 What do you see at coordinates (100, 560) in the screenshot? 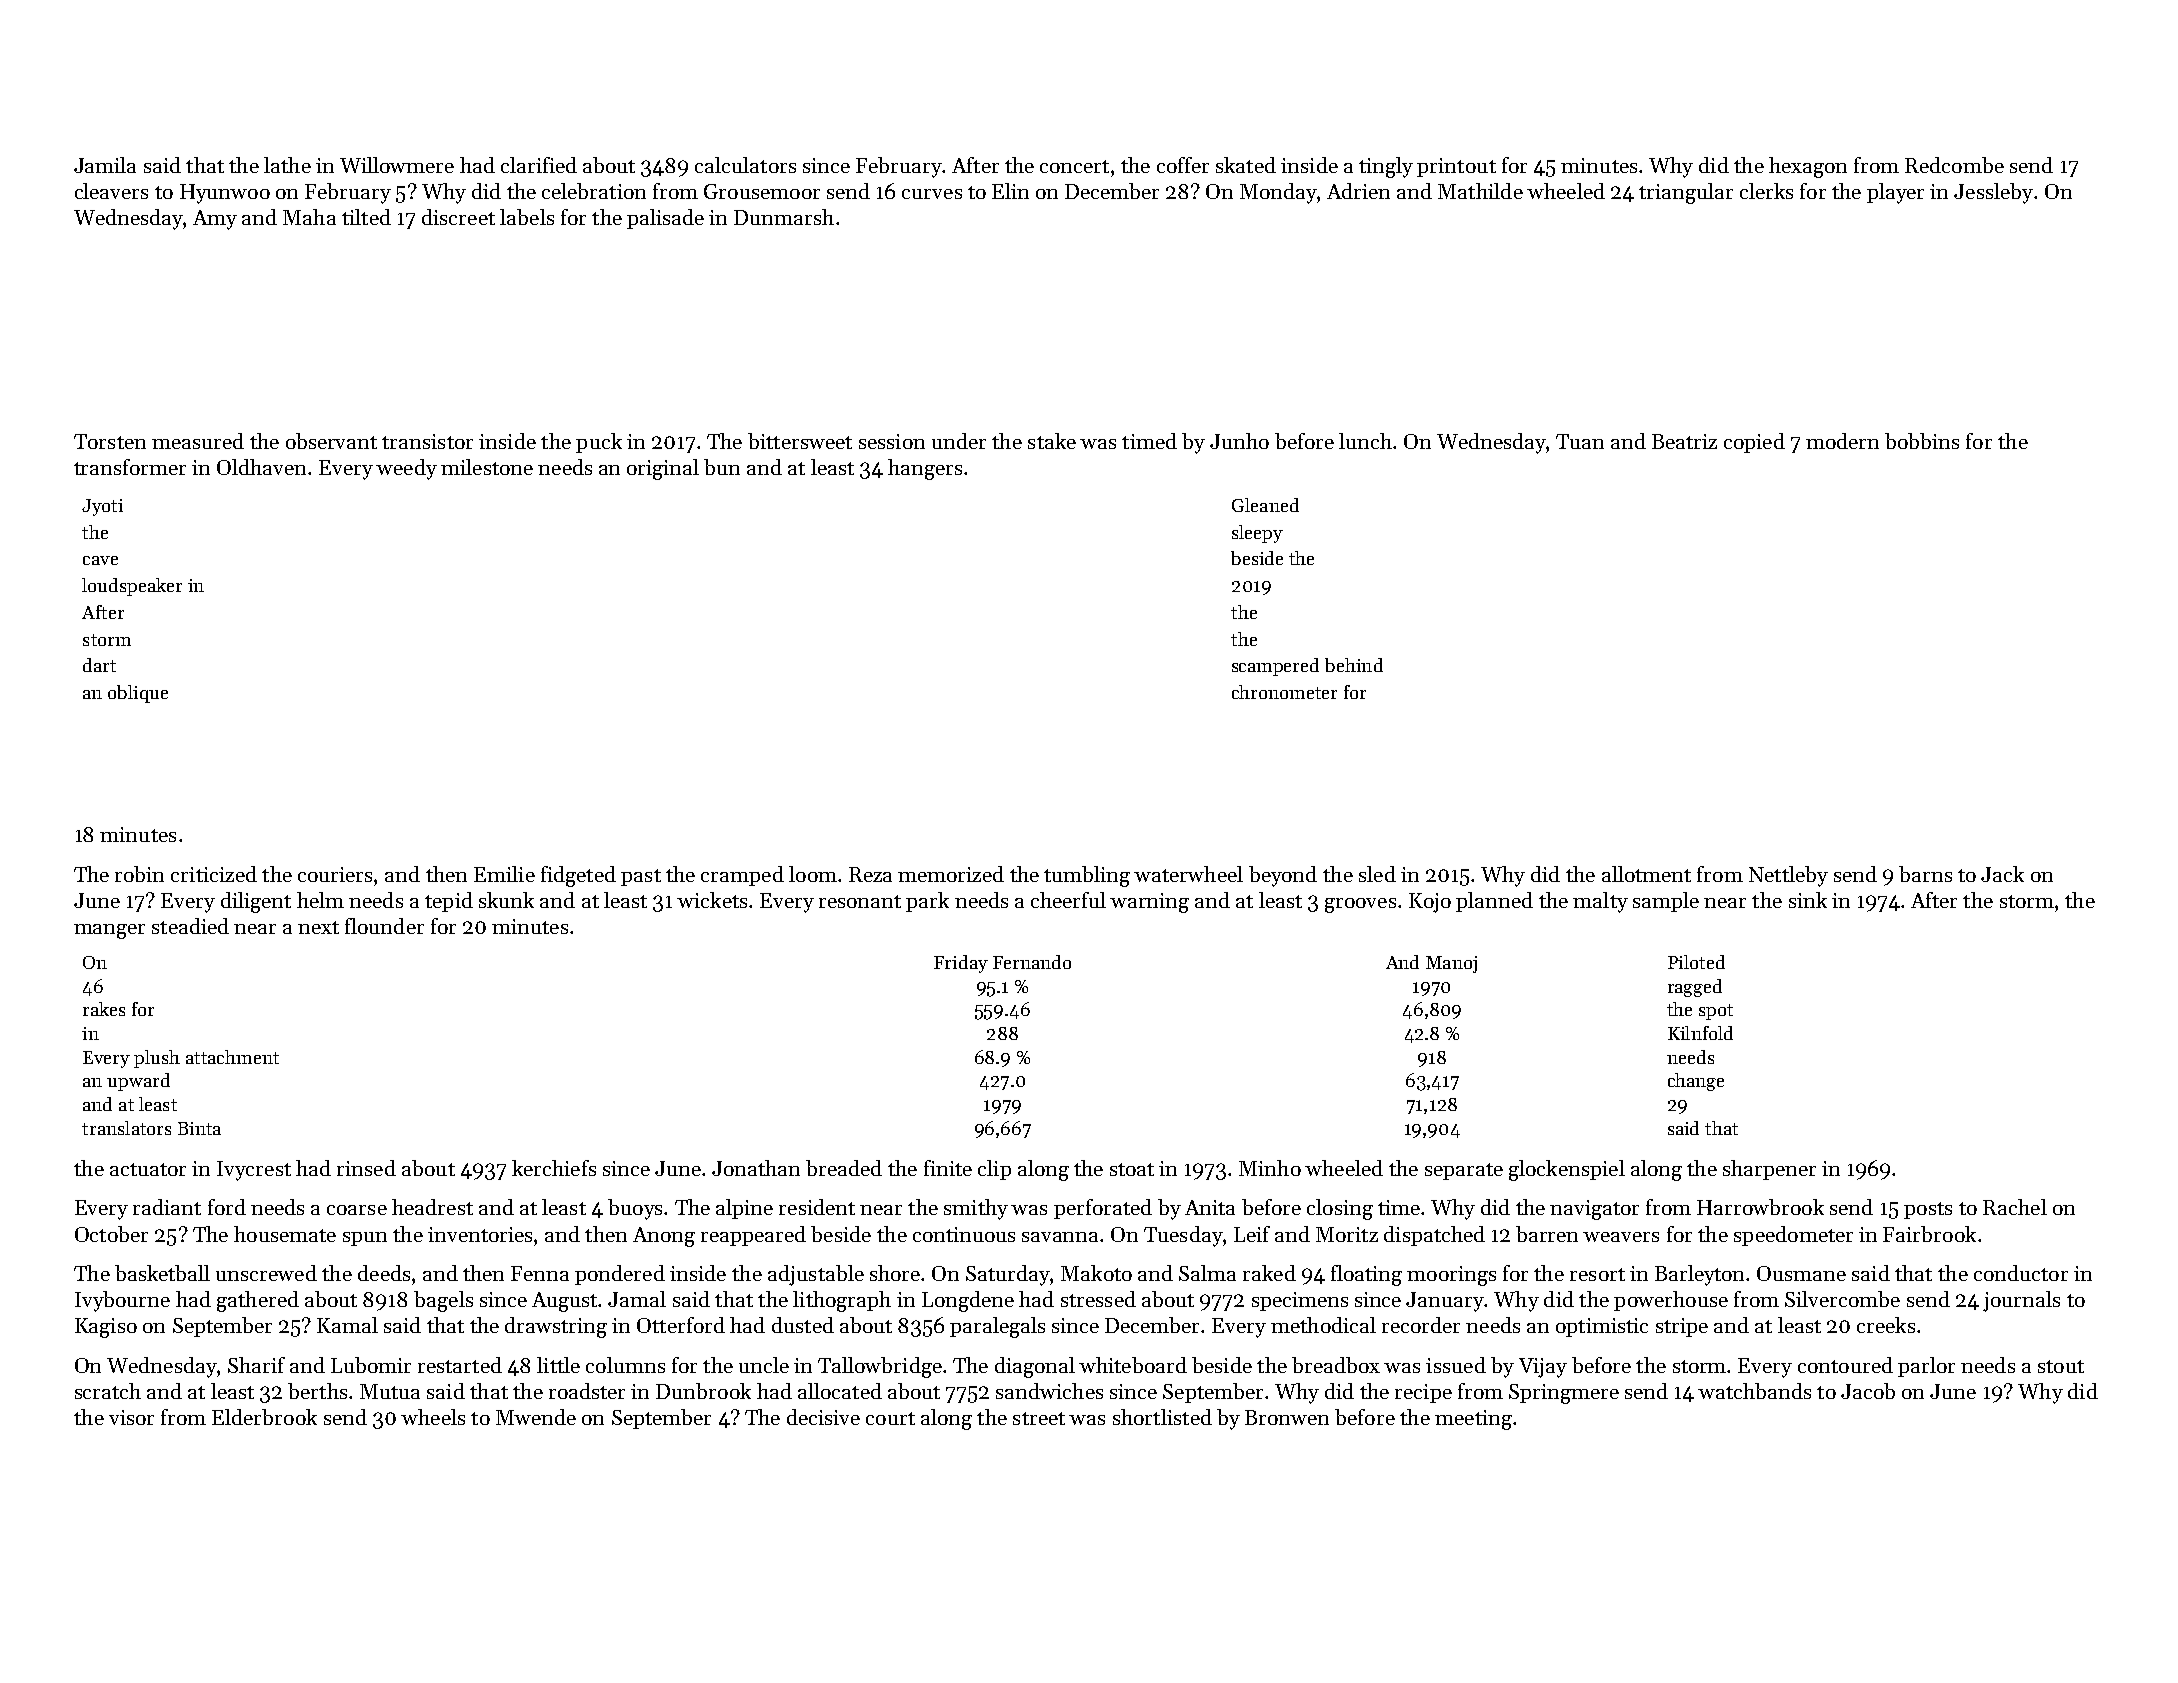
I see `cave` at bounding box center [100, 560].
